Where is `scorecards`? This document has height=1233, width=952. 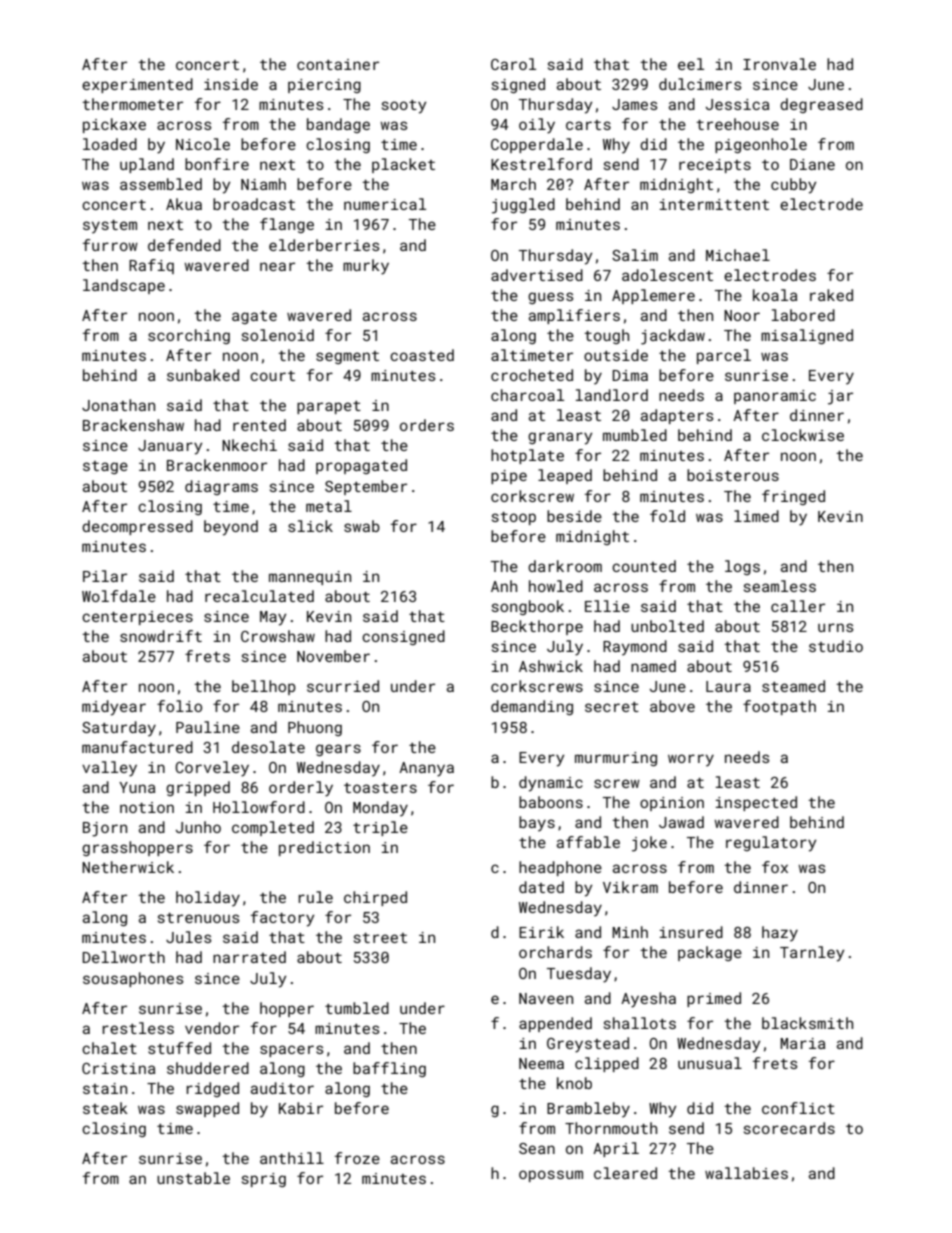
scorecards is located at coordinates (789, 1128).
